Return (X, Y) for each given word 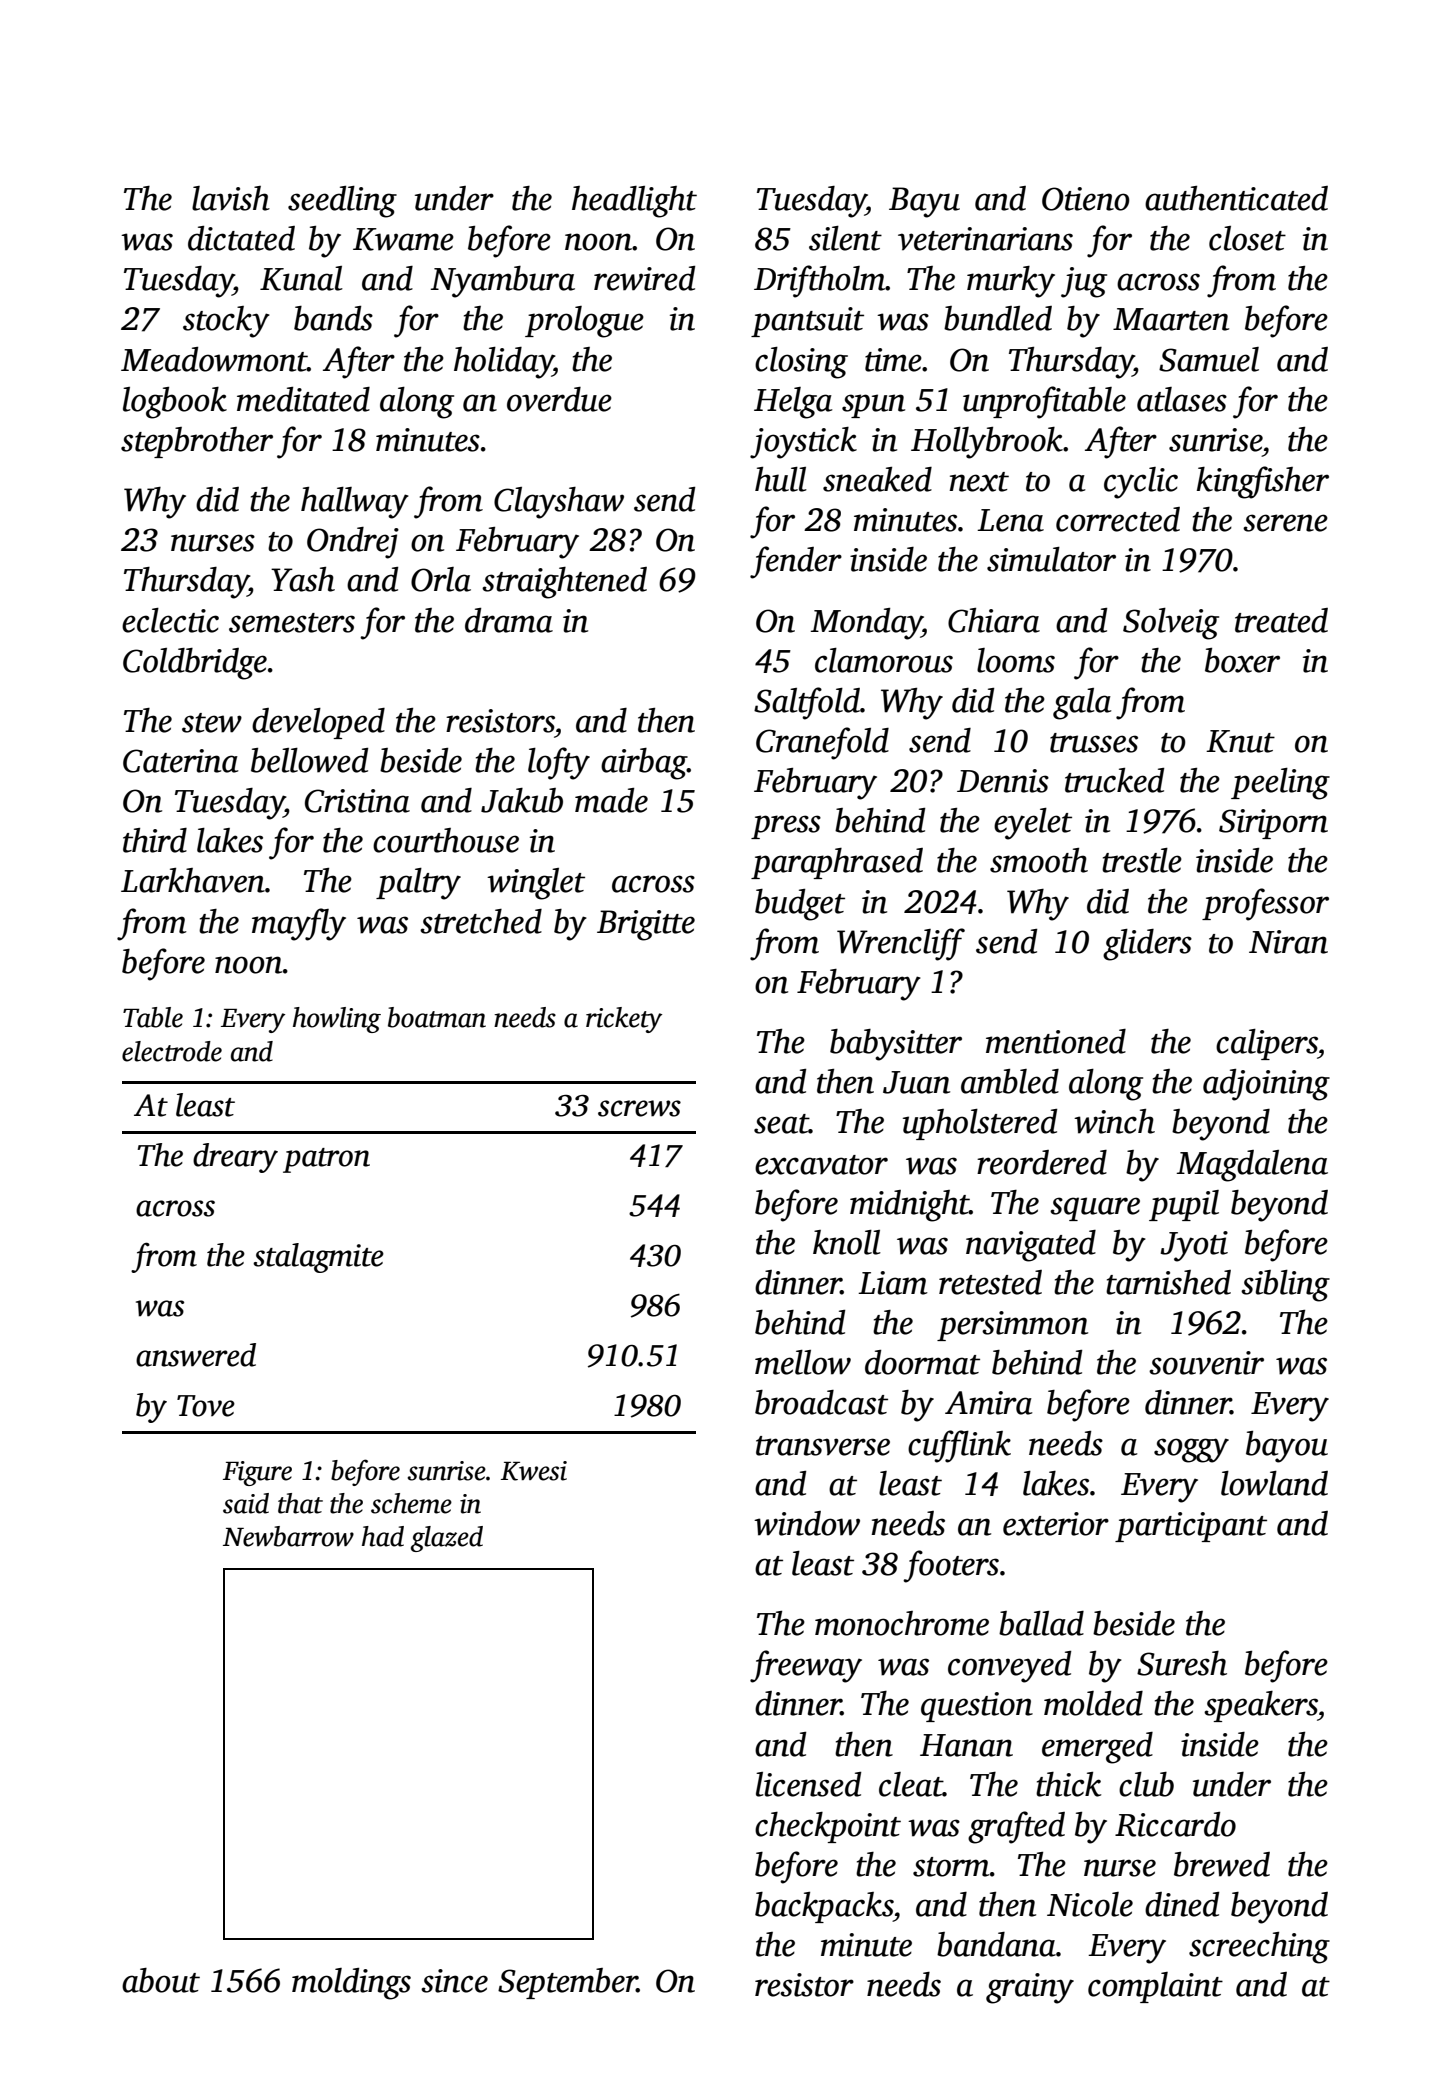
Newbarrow (288, 1536)
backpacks (824, 1907)
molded (1093, 1703)
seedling (342, 202)
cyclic (1141, 483)
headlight (634, 202)
